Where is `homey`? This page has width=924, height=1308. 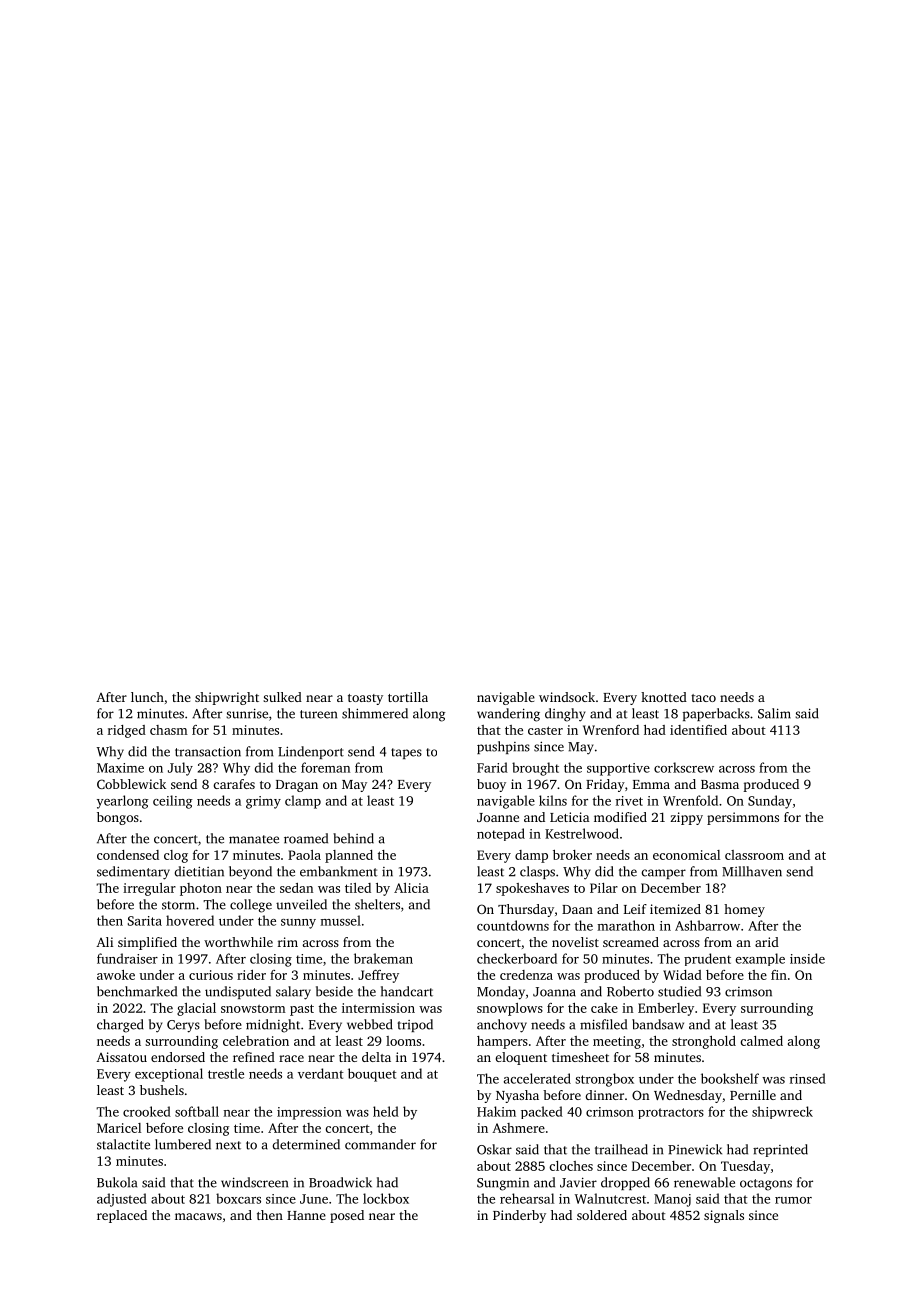
homey is located at coordinates (744, 910).
